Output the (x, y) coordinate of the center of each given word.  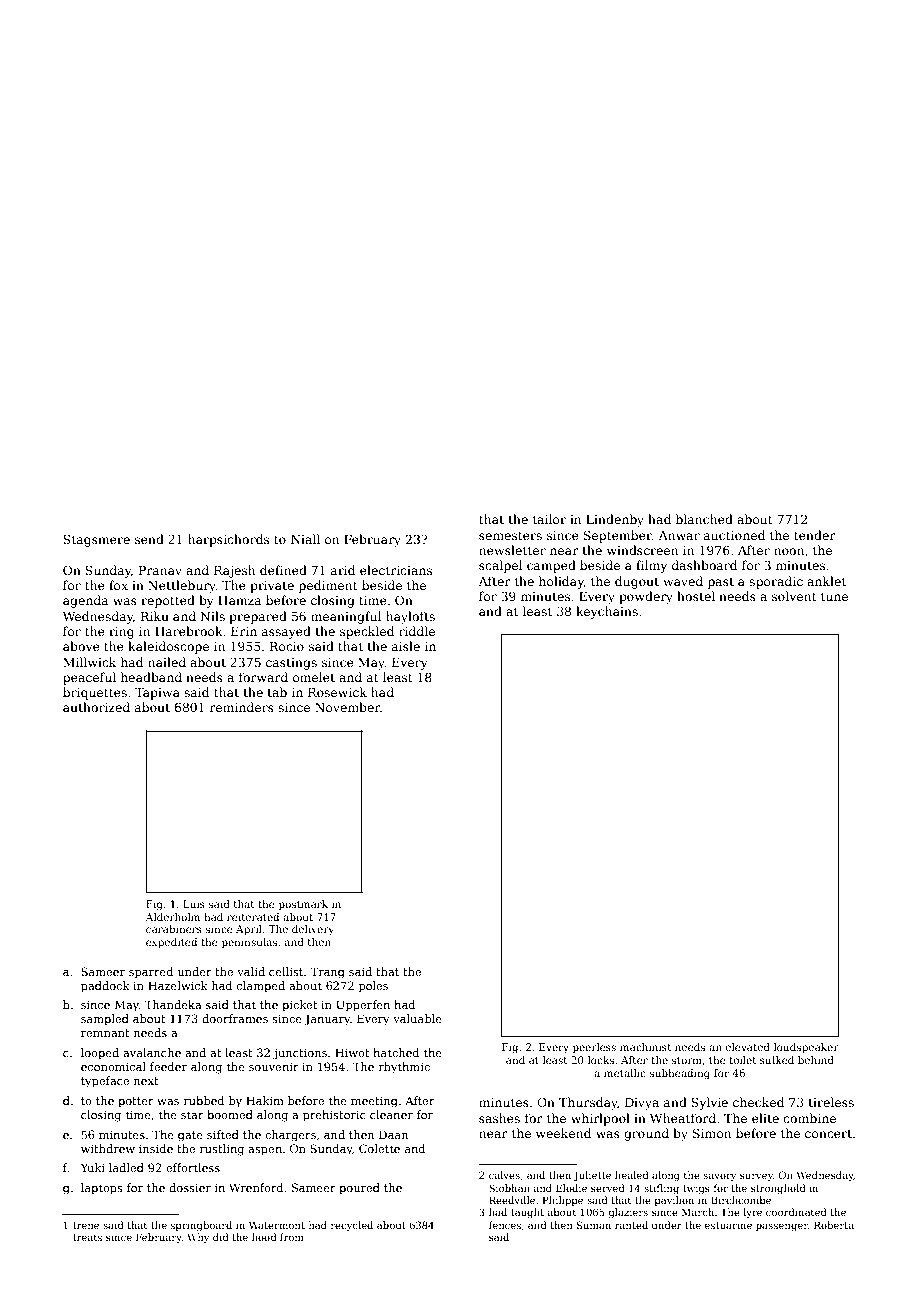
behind (816, 1060)
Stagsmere (96, 540)
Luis (194, 904)
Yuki (93, 1167)
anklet (826, 581)
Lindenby (615, 520)
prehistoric (334, 1116)
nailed (167, 662)
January (327, 1020)
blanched (704, 519)
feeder (168, 1066)
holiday (561, 582)
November (347, 707)
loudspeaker (806, 1048)
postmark (303, 905)
